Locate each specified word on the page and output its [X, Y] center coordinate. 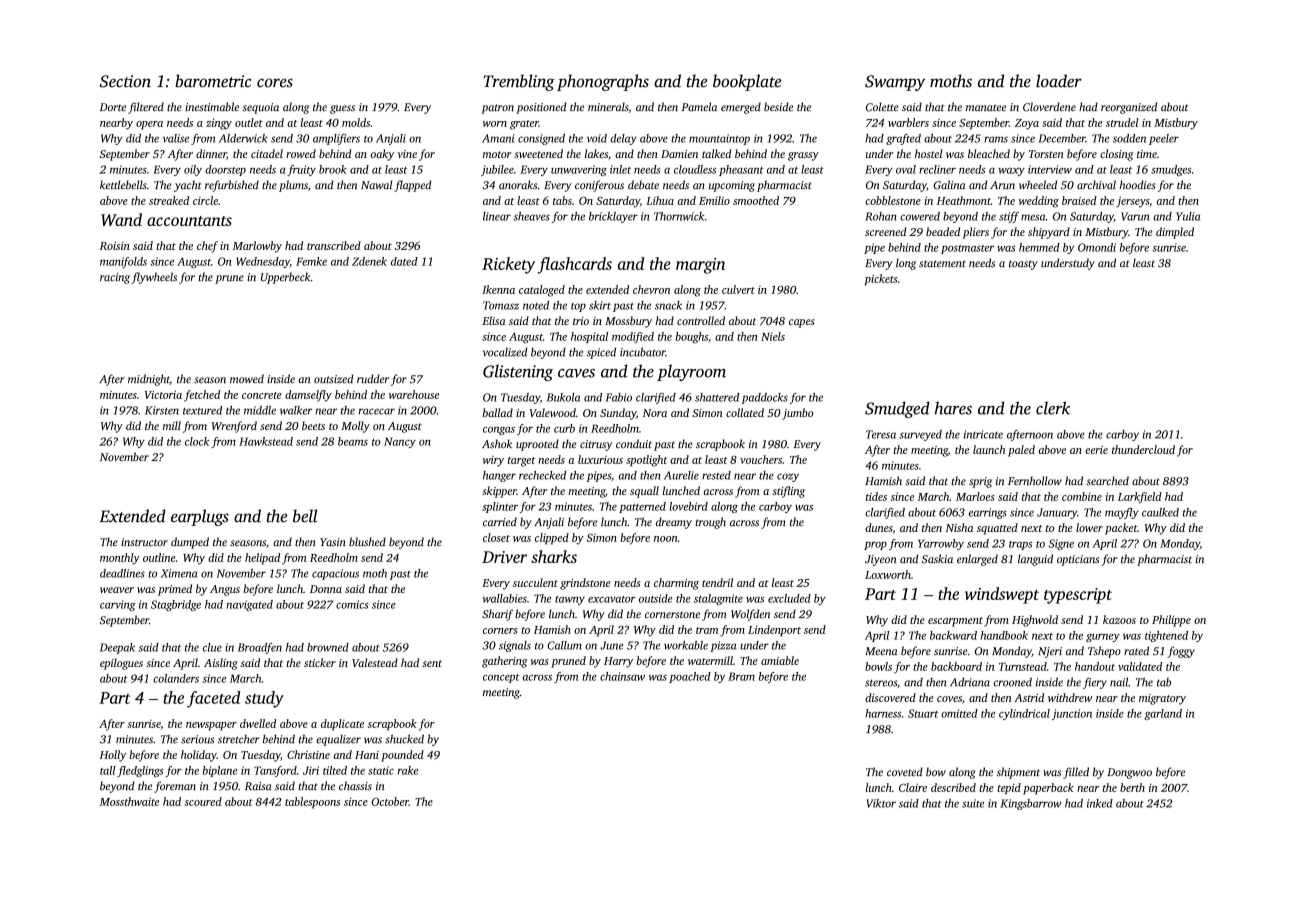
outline [159, 557]
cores [275, 83]
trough [710, 523]
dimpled [1175, 233]
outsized [333, 378]
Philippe [1171, 621]
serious [197, 739]
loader [1059, 81]
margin [700, 266]
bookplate [747, 82]
